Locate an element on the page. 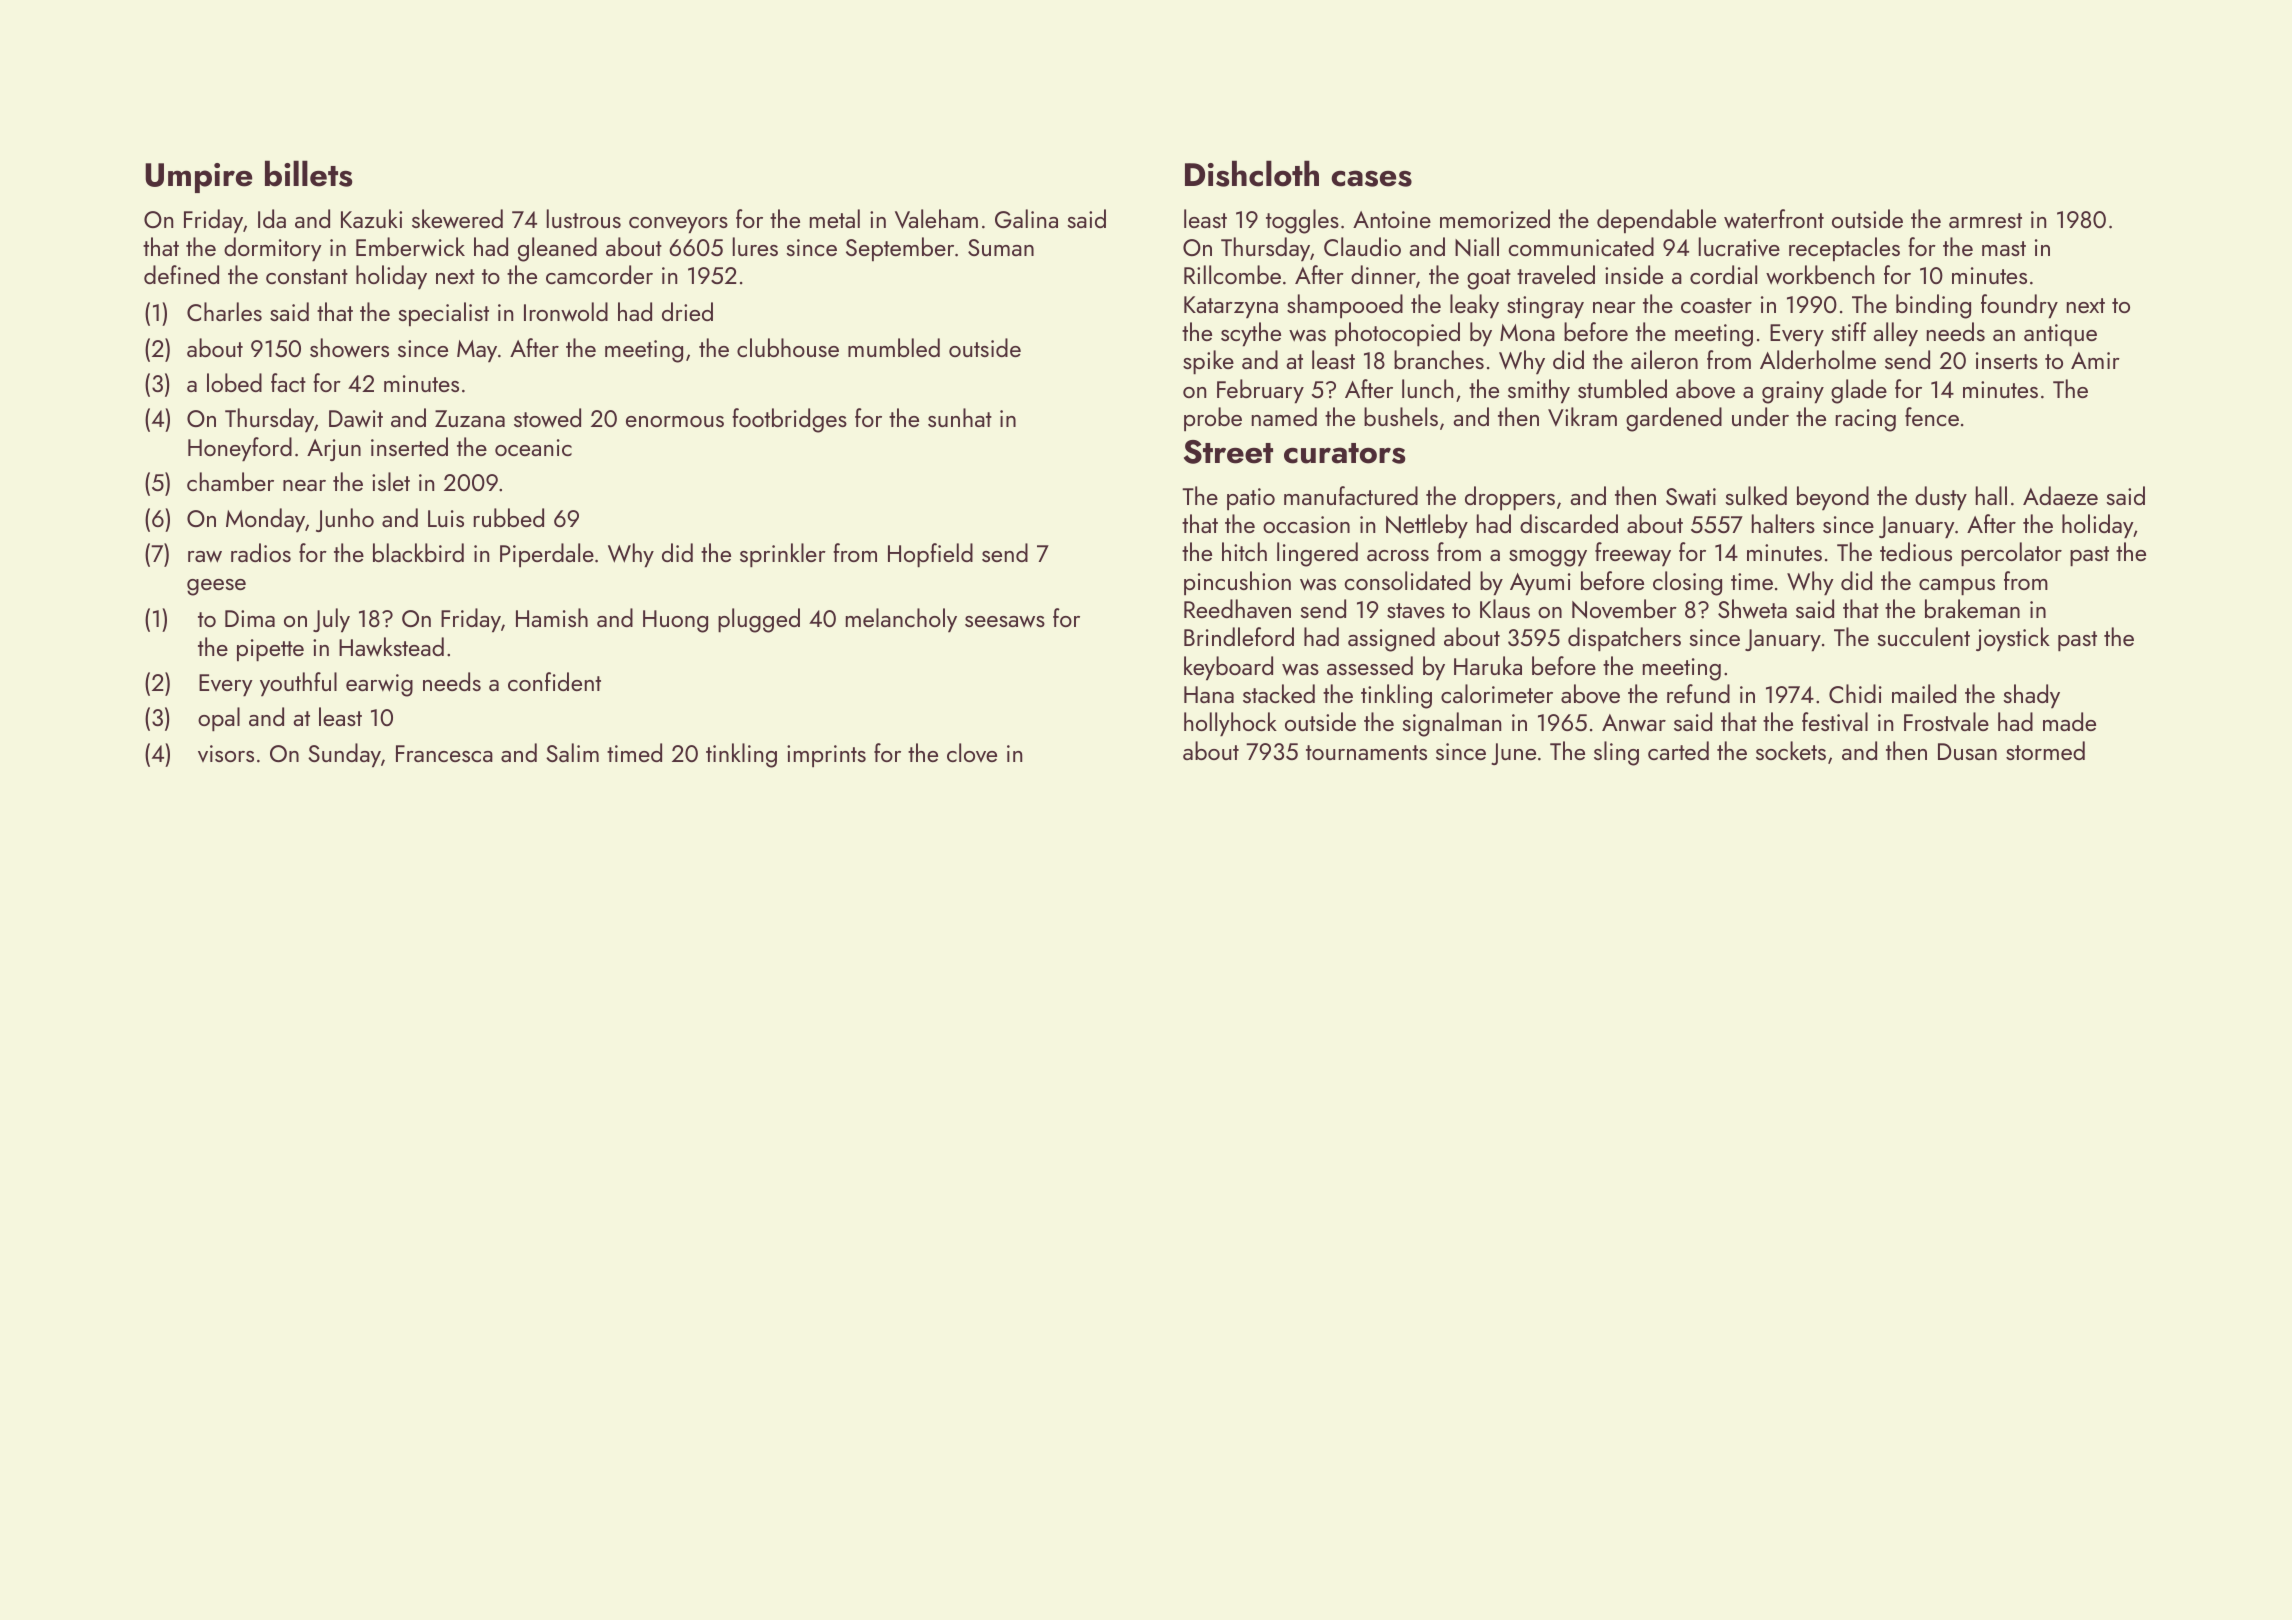  dusty is located at coordinates (1941, 498).
